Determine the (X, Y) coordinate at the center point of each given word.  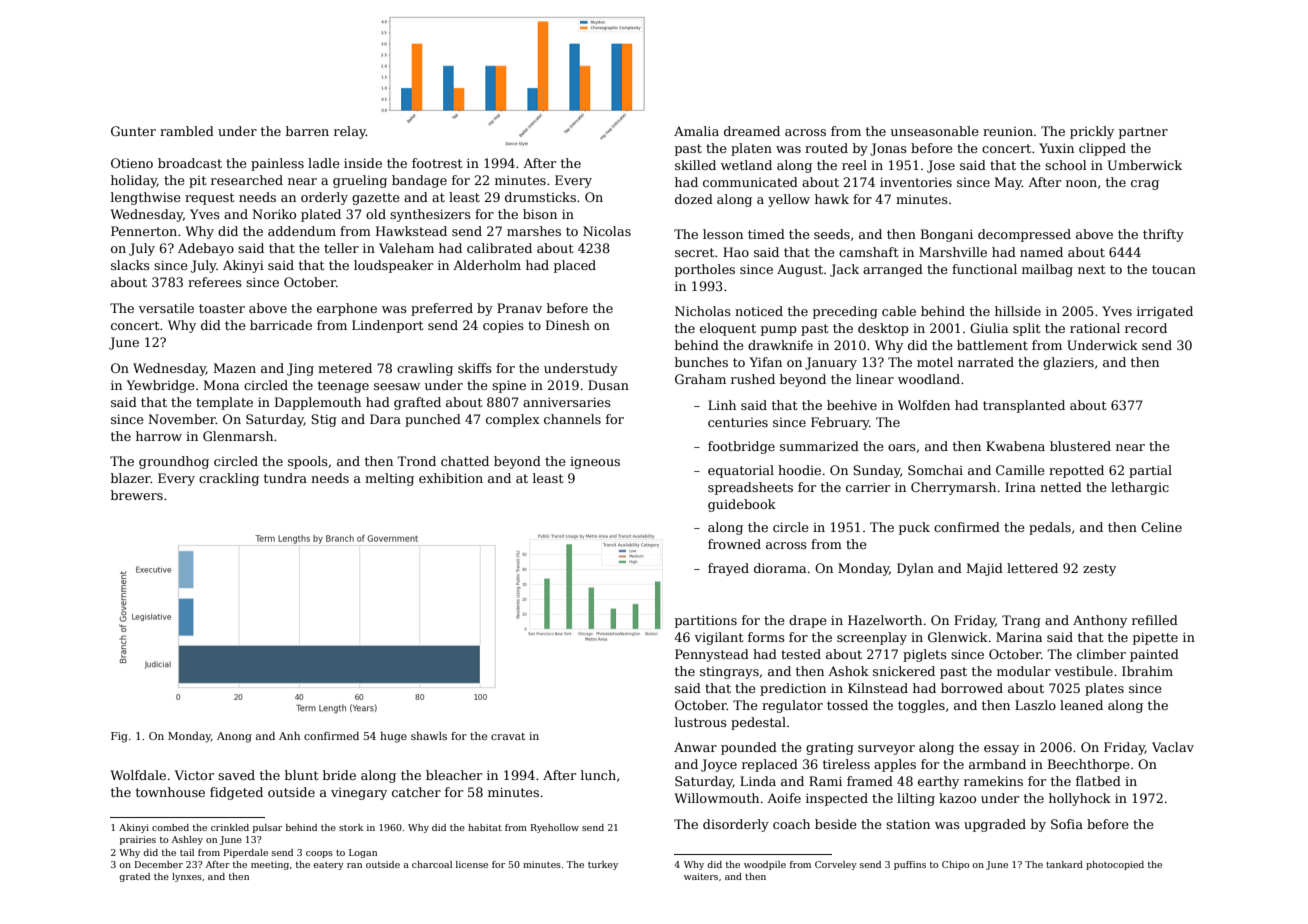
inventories (916, 182)
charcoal (432, 864)
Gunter (133, 131)
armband (997, 764)
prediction (793, 689)
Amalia (696, 131)
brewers (137, 495)
